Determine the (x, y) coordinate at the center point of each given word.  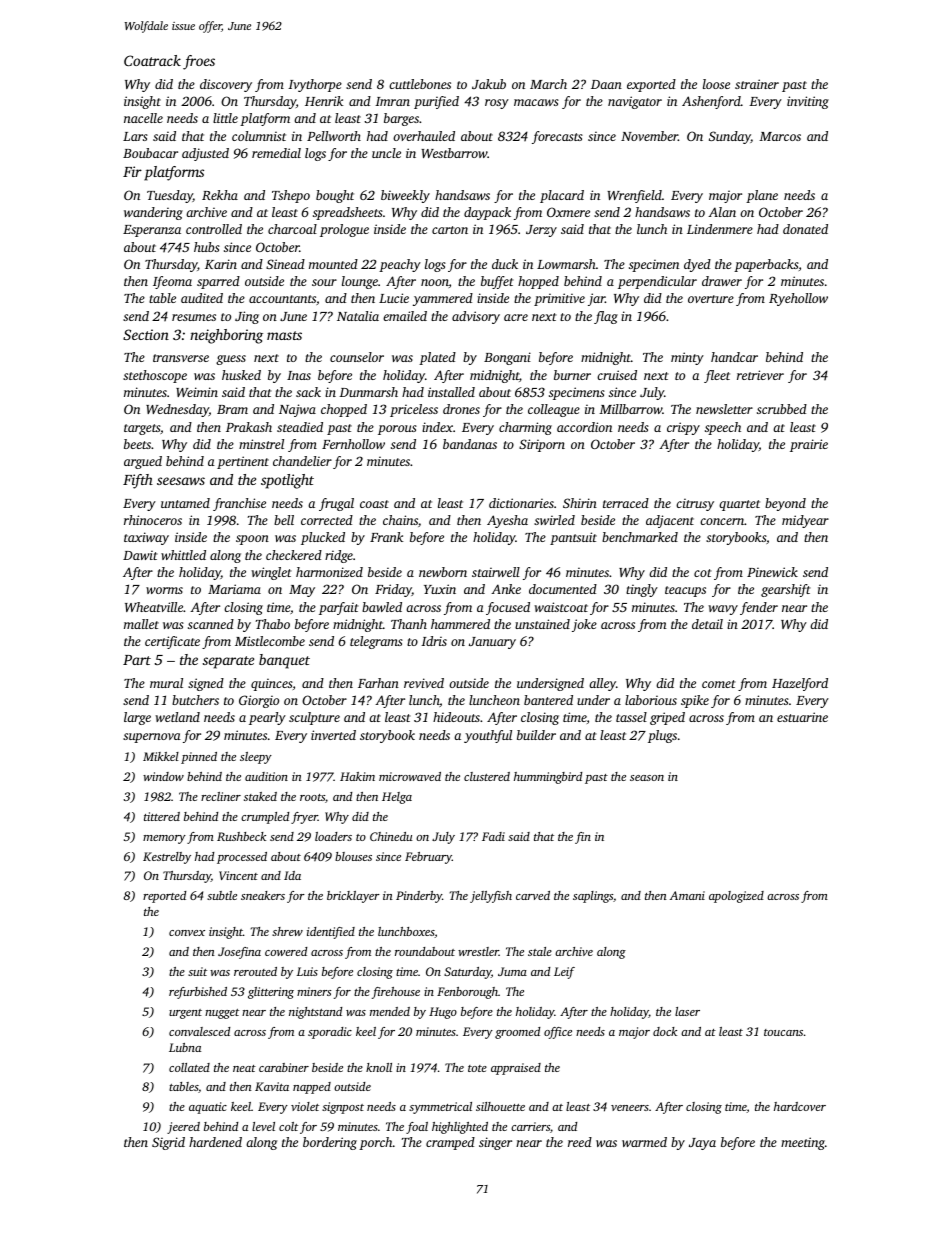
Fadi (493, 836)
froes (199, 62)
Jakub (489, 84)
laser (687, 1011)
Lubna (185, 1047)
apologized (736, 897)
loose (716, 84)
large (137, 718)
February (428, 858)
